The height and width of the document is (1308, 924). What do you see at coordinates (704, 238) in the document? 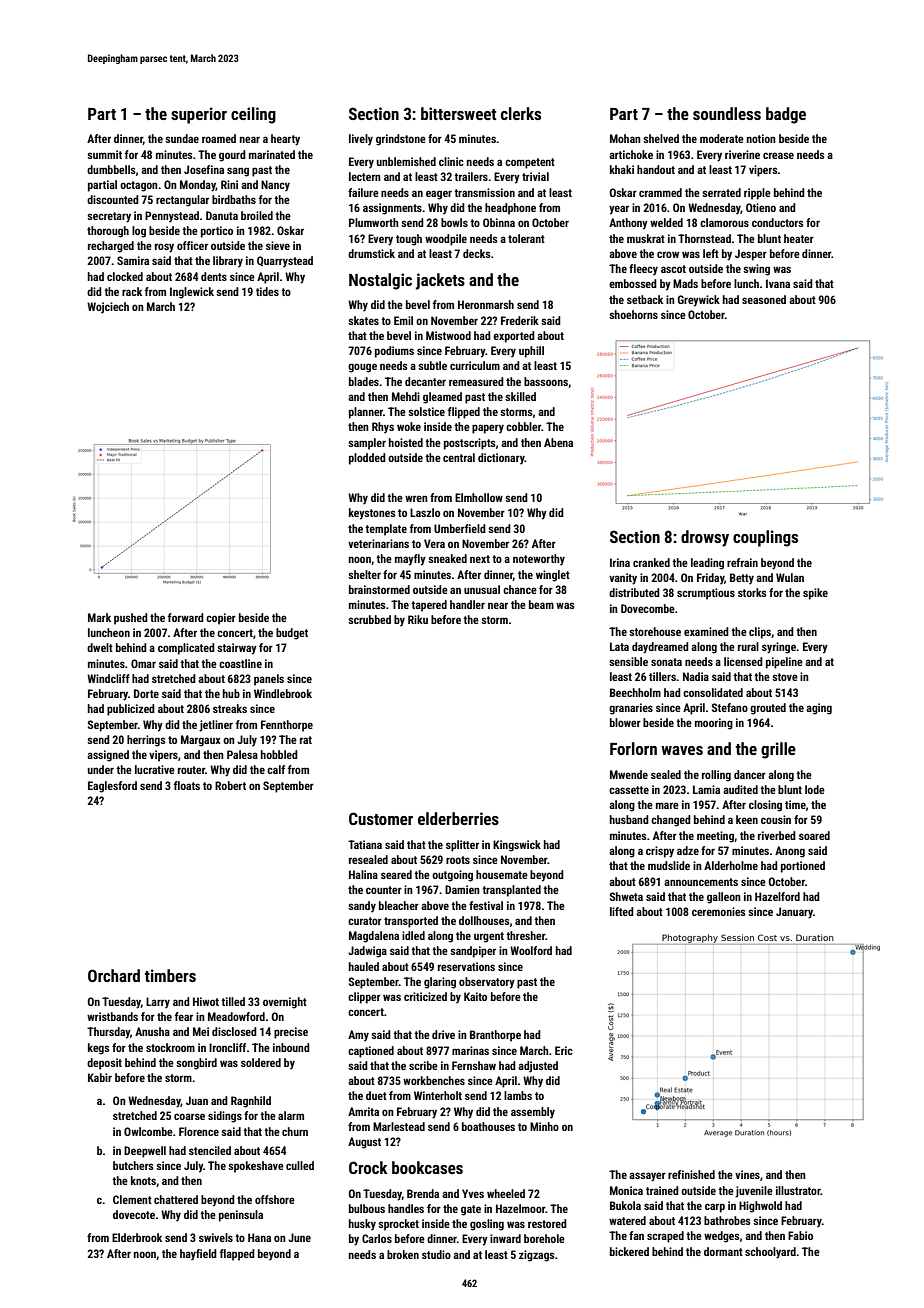
I see `Thornstead` at bounding box center [704, 238].
